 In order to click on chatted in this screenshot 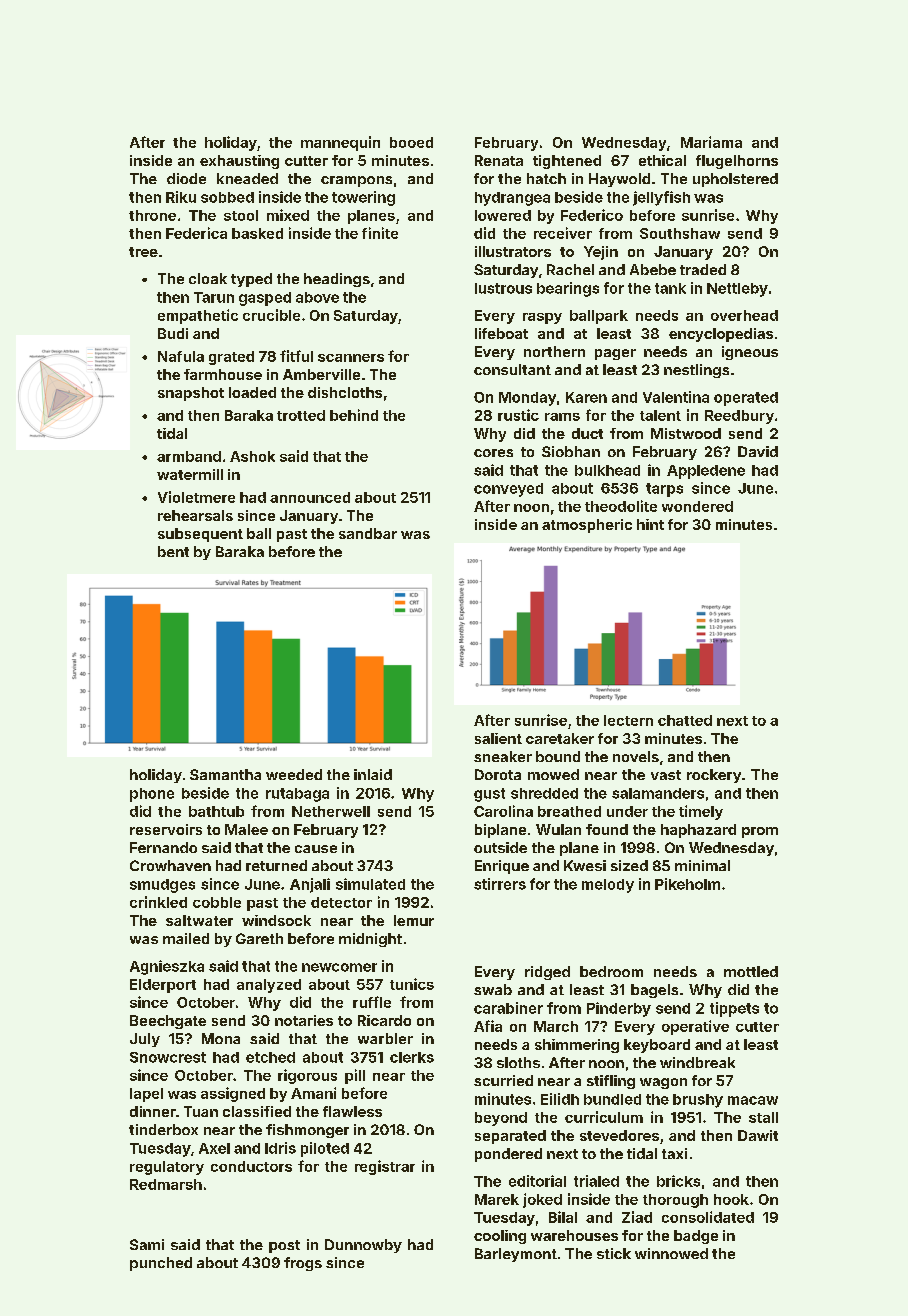, I will do `click(685, 720)`.
